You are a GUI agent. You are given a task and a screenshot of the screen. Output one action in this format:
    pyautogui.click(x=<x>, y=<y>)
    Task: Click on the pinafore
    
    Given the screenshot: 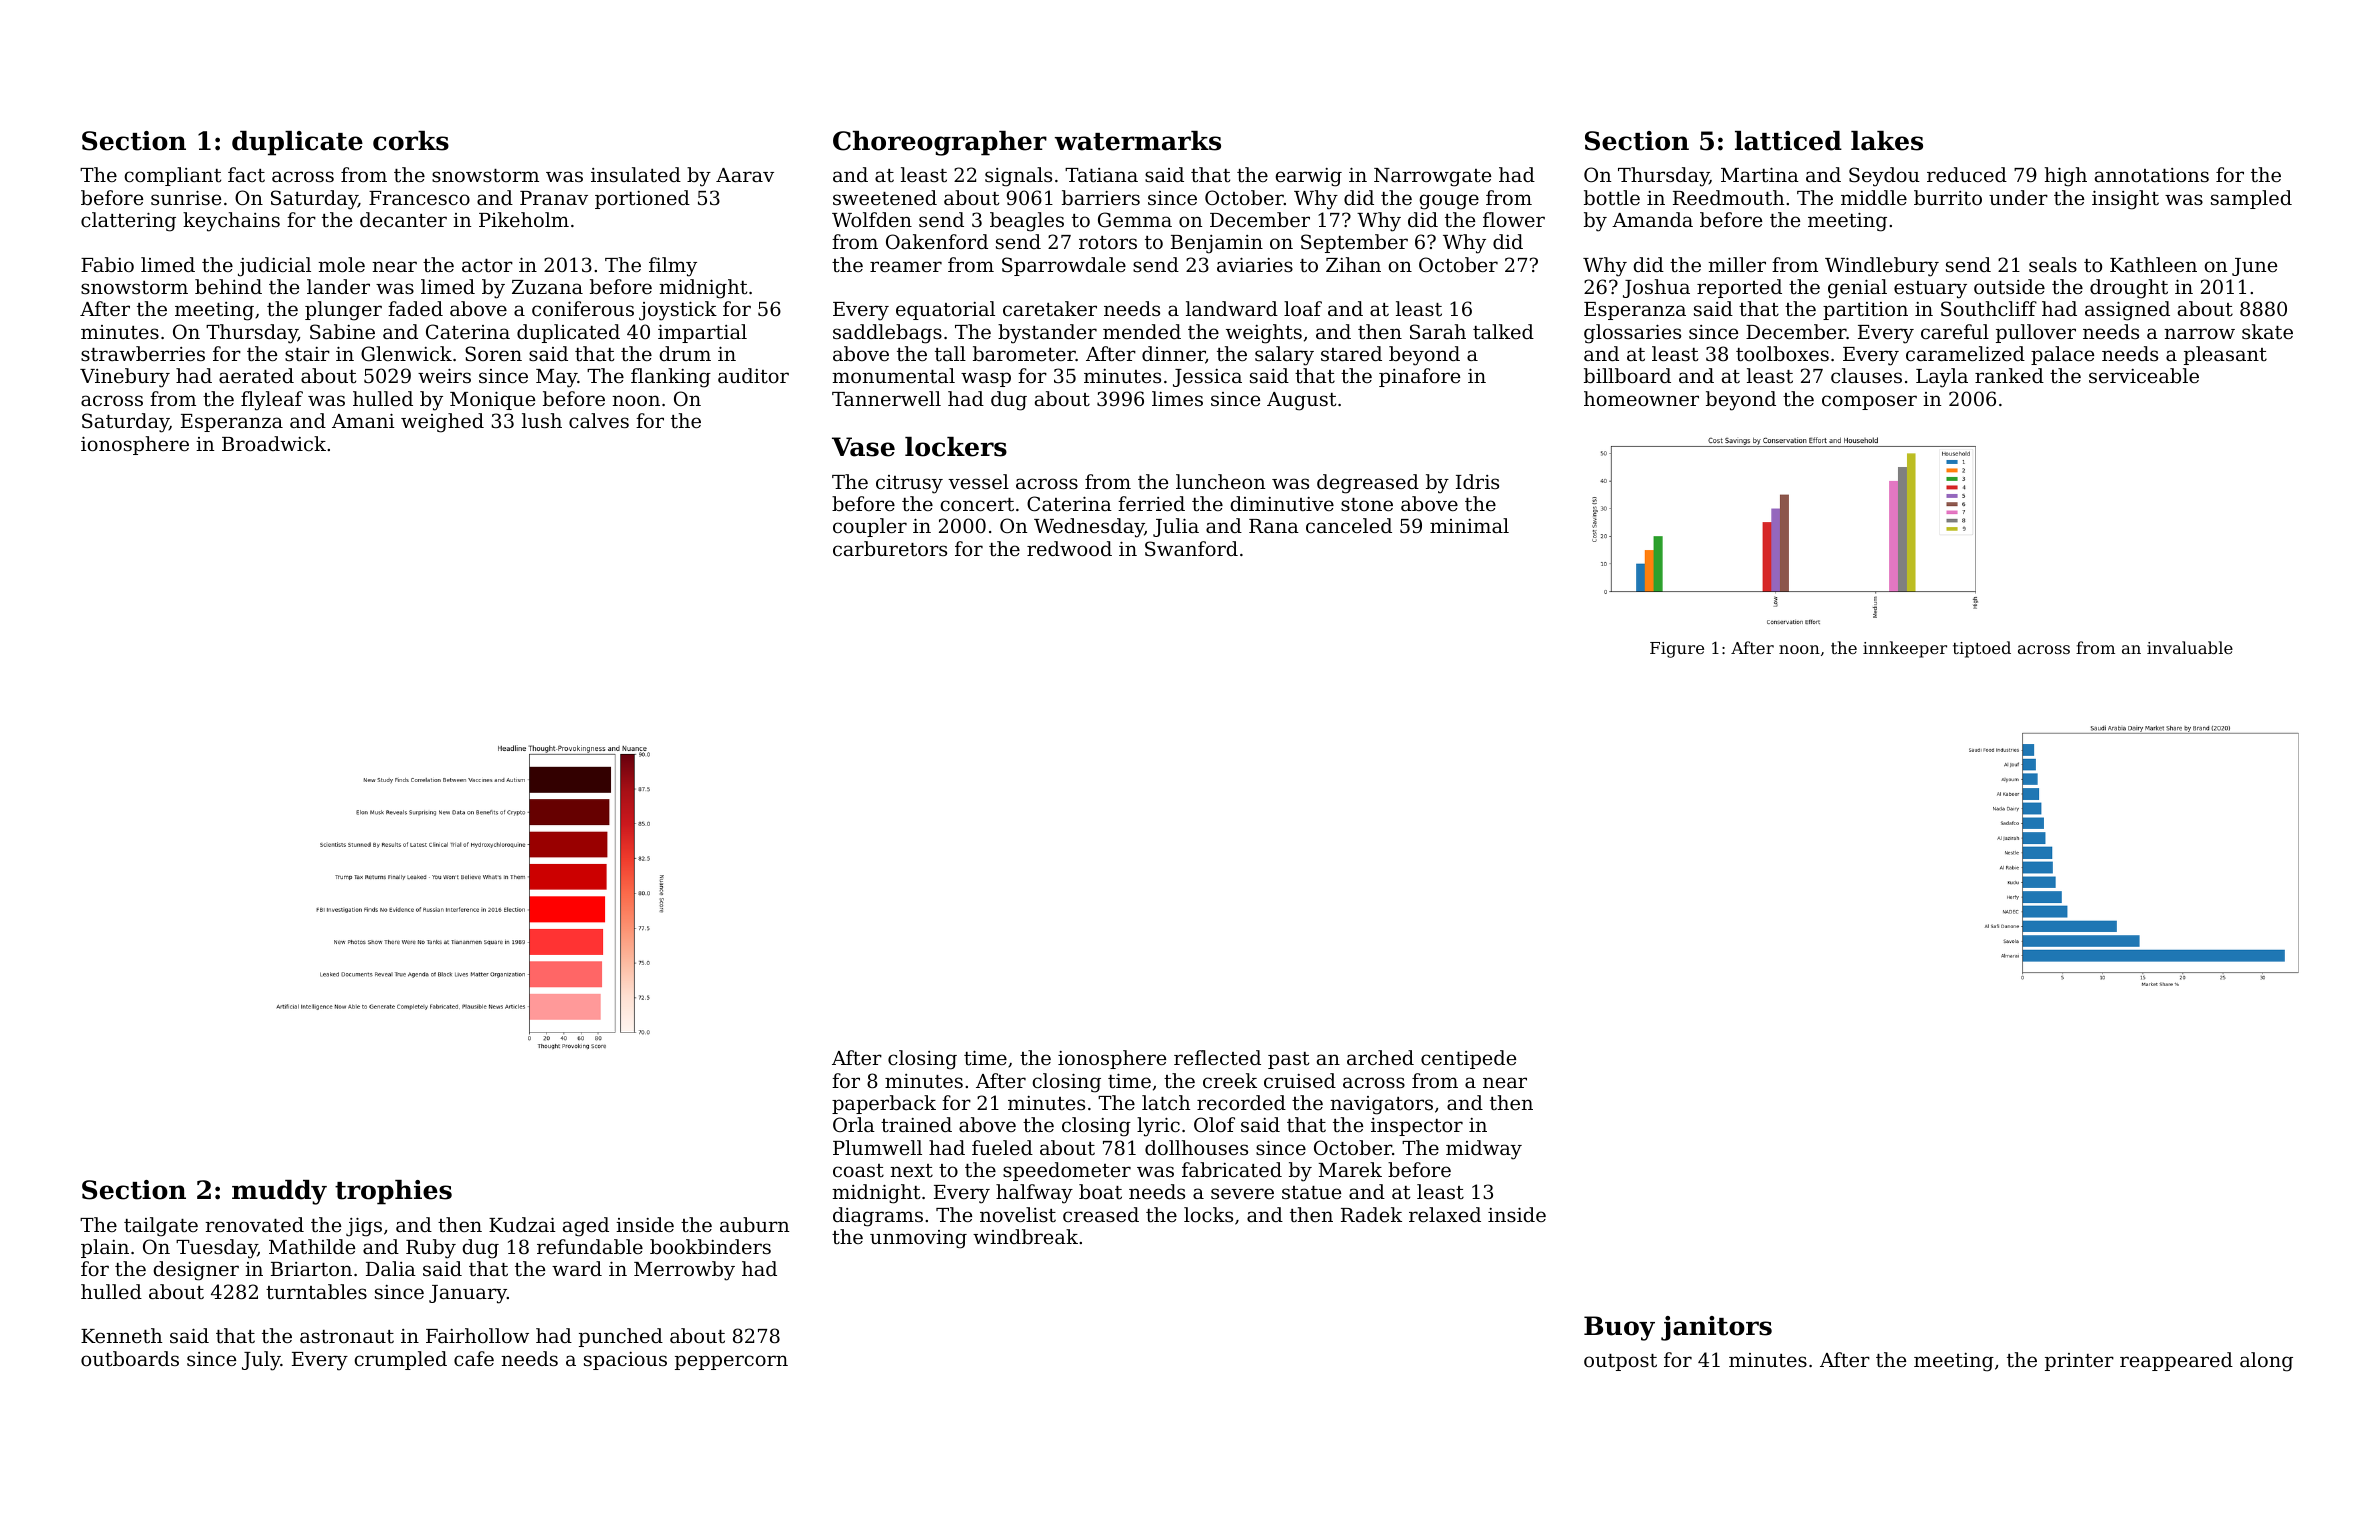 What is the action you would take?
    pyautogui.click(x=1419, y=377)
